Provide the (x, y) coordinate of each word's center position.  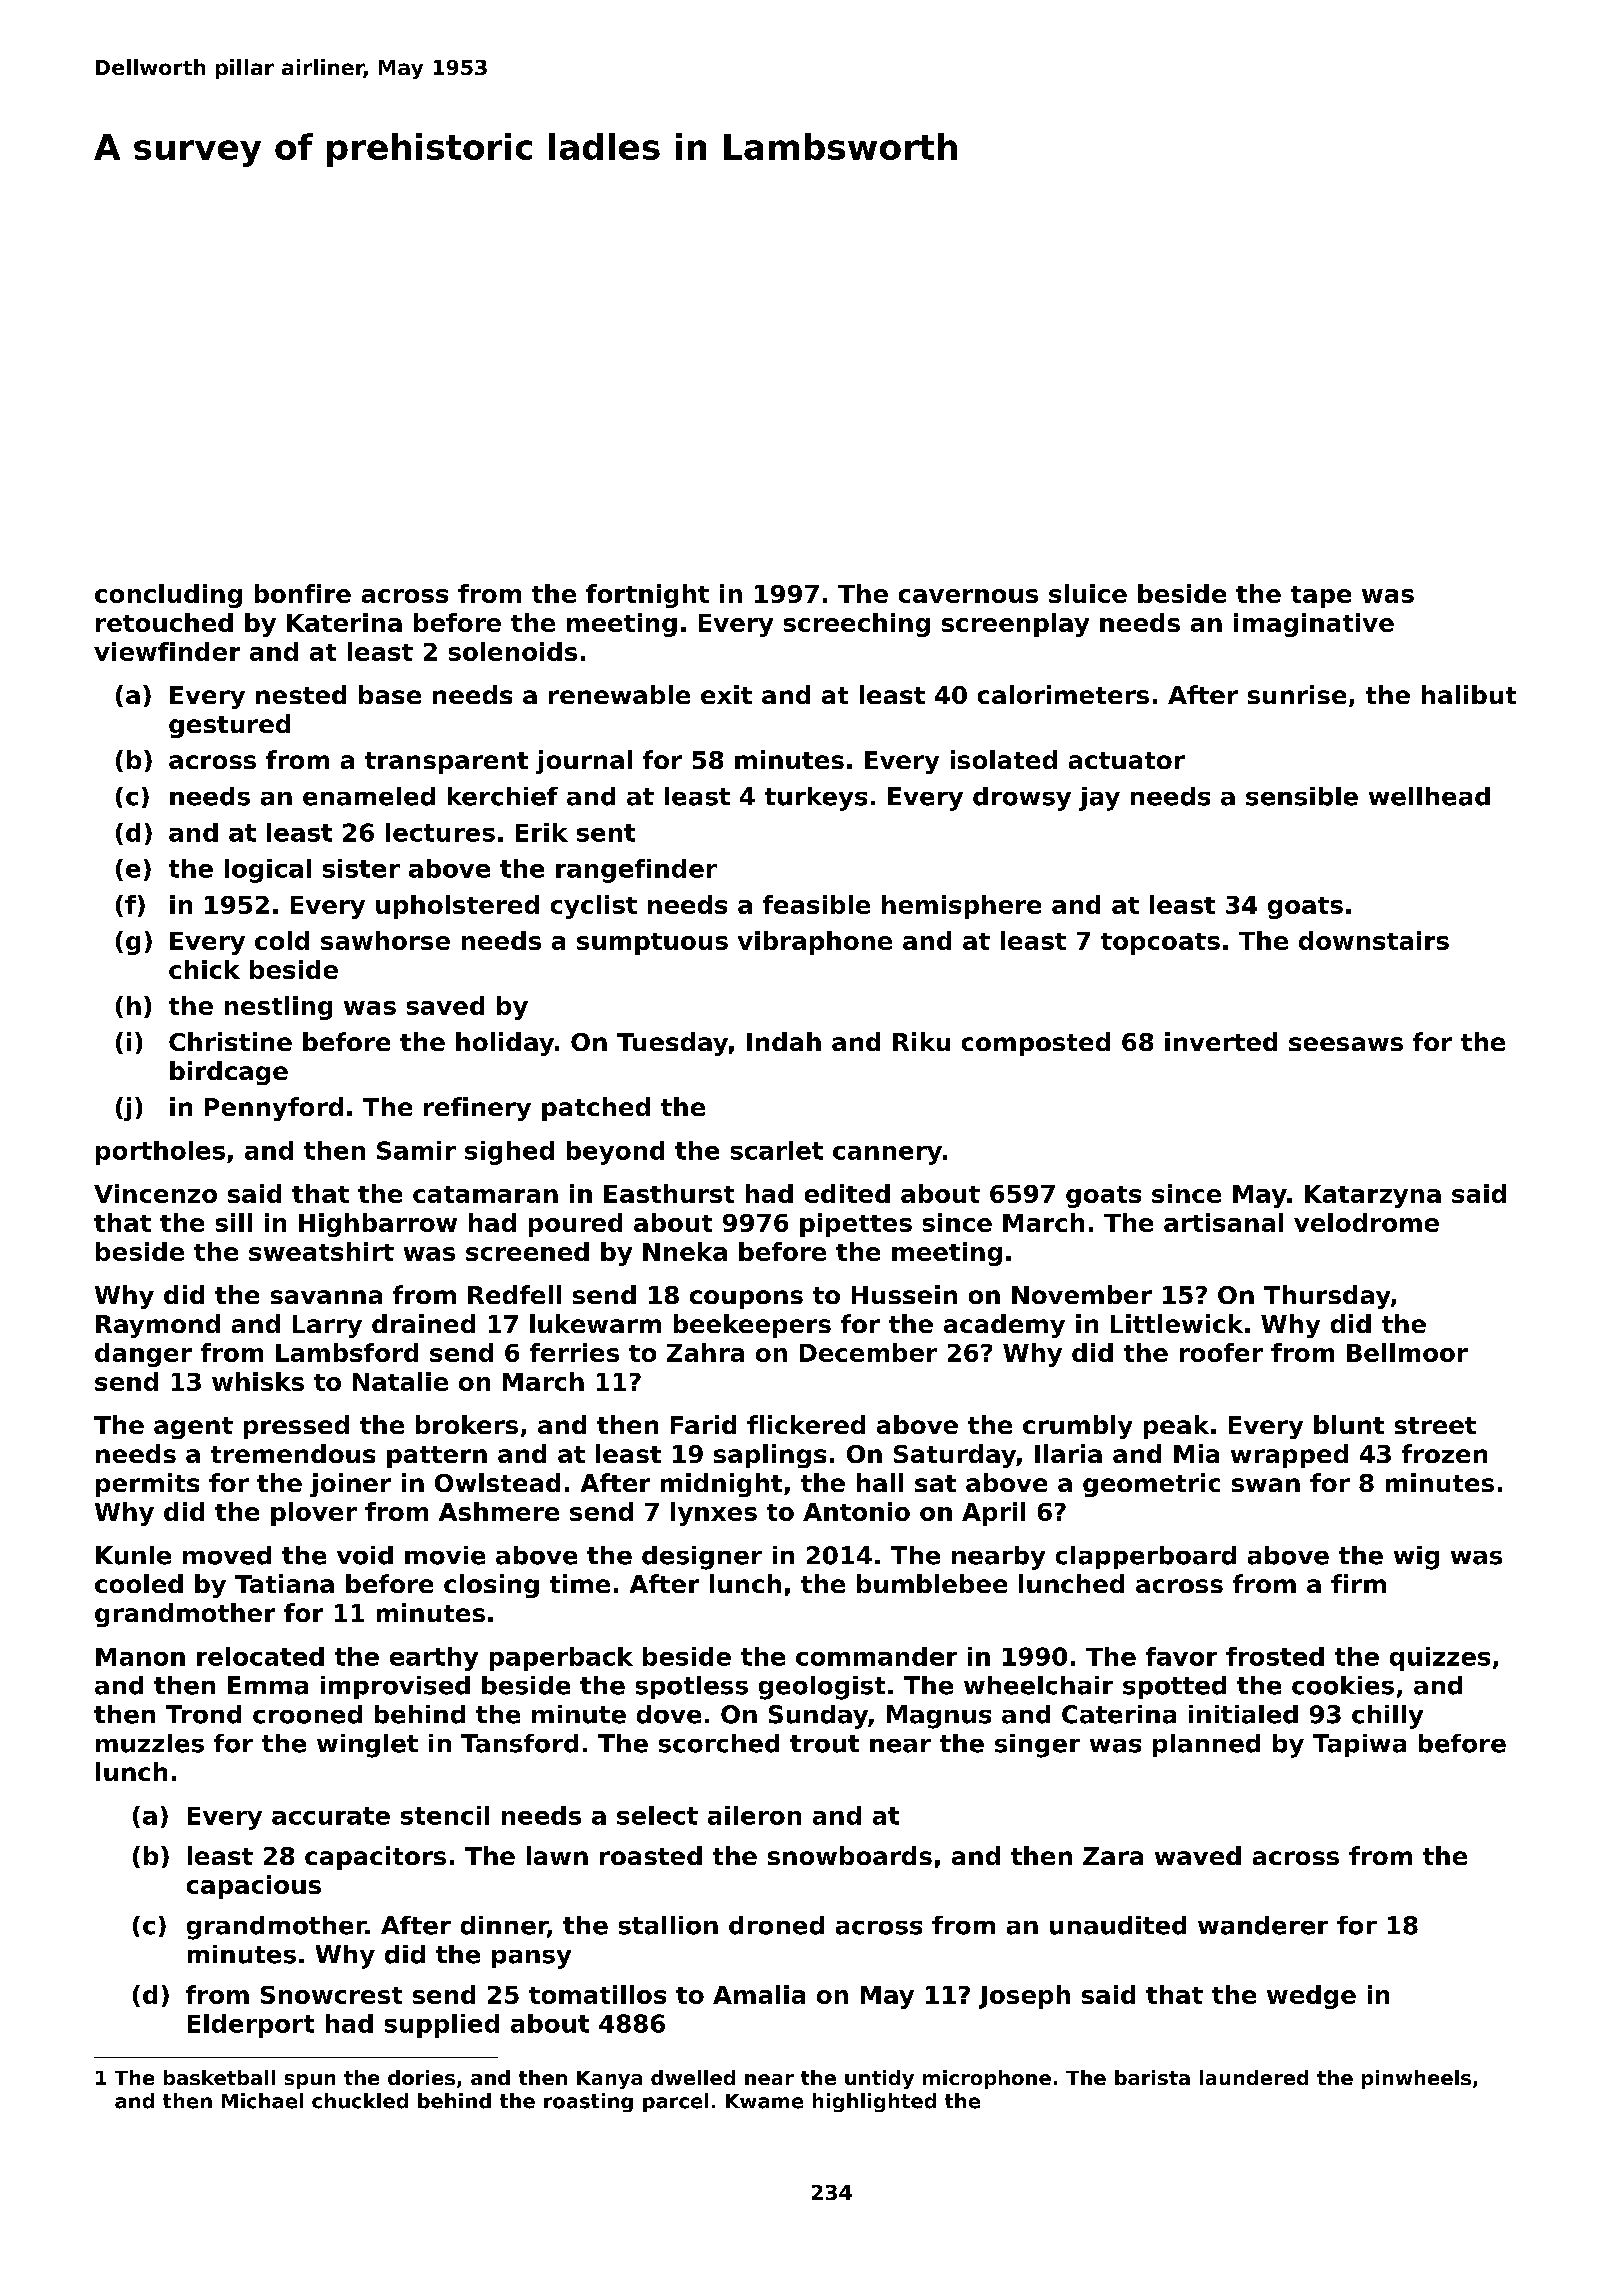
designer (702, 1558)
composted (1036, 1044)
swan (1266, 1485)
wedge (1311, 1997)
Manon (140, 1657)
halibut (1469, 694)
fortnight (647, 596)
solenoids (513, 651)
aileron (754, 1815)
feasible (816, 904)
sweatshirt (321, 1251)
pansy (531, 1959)
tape (1321, 597)
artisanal (1223, 1222)
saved (445, 1005)
